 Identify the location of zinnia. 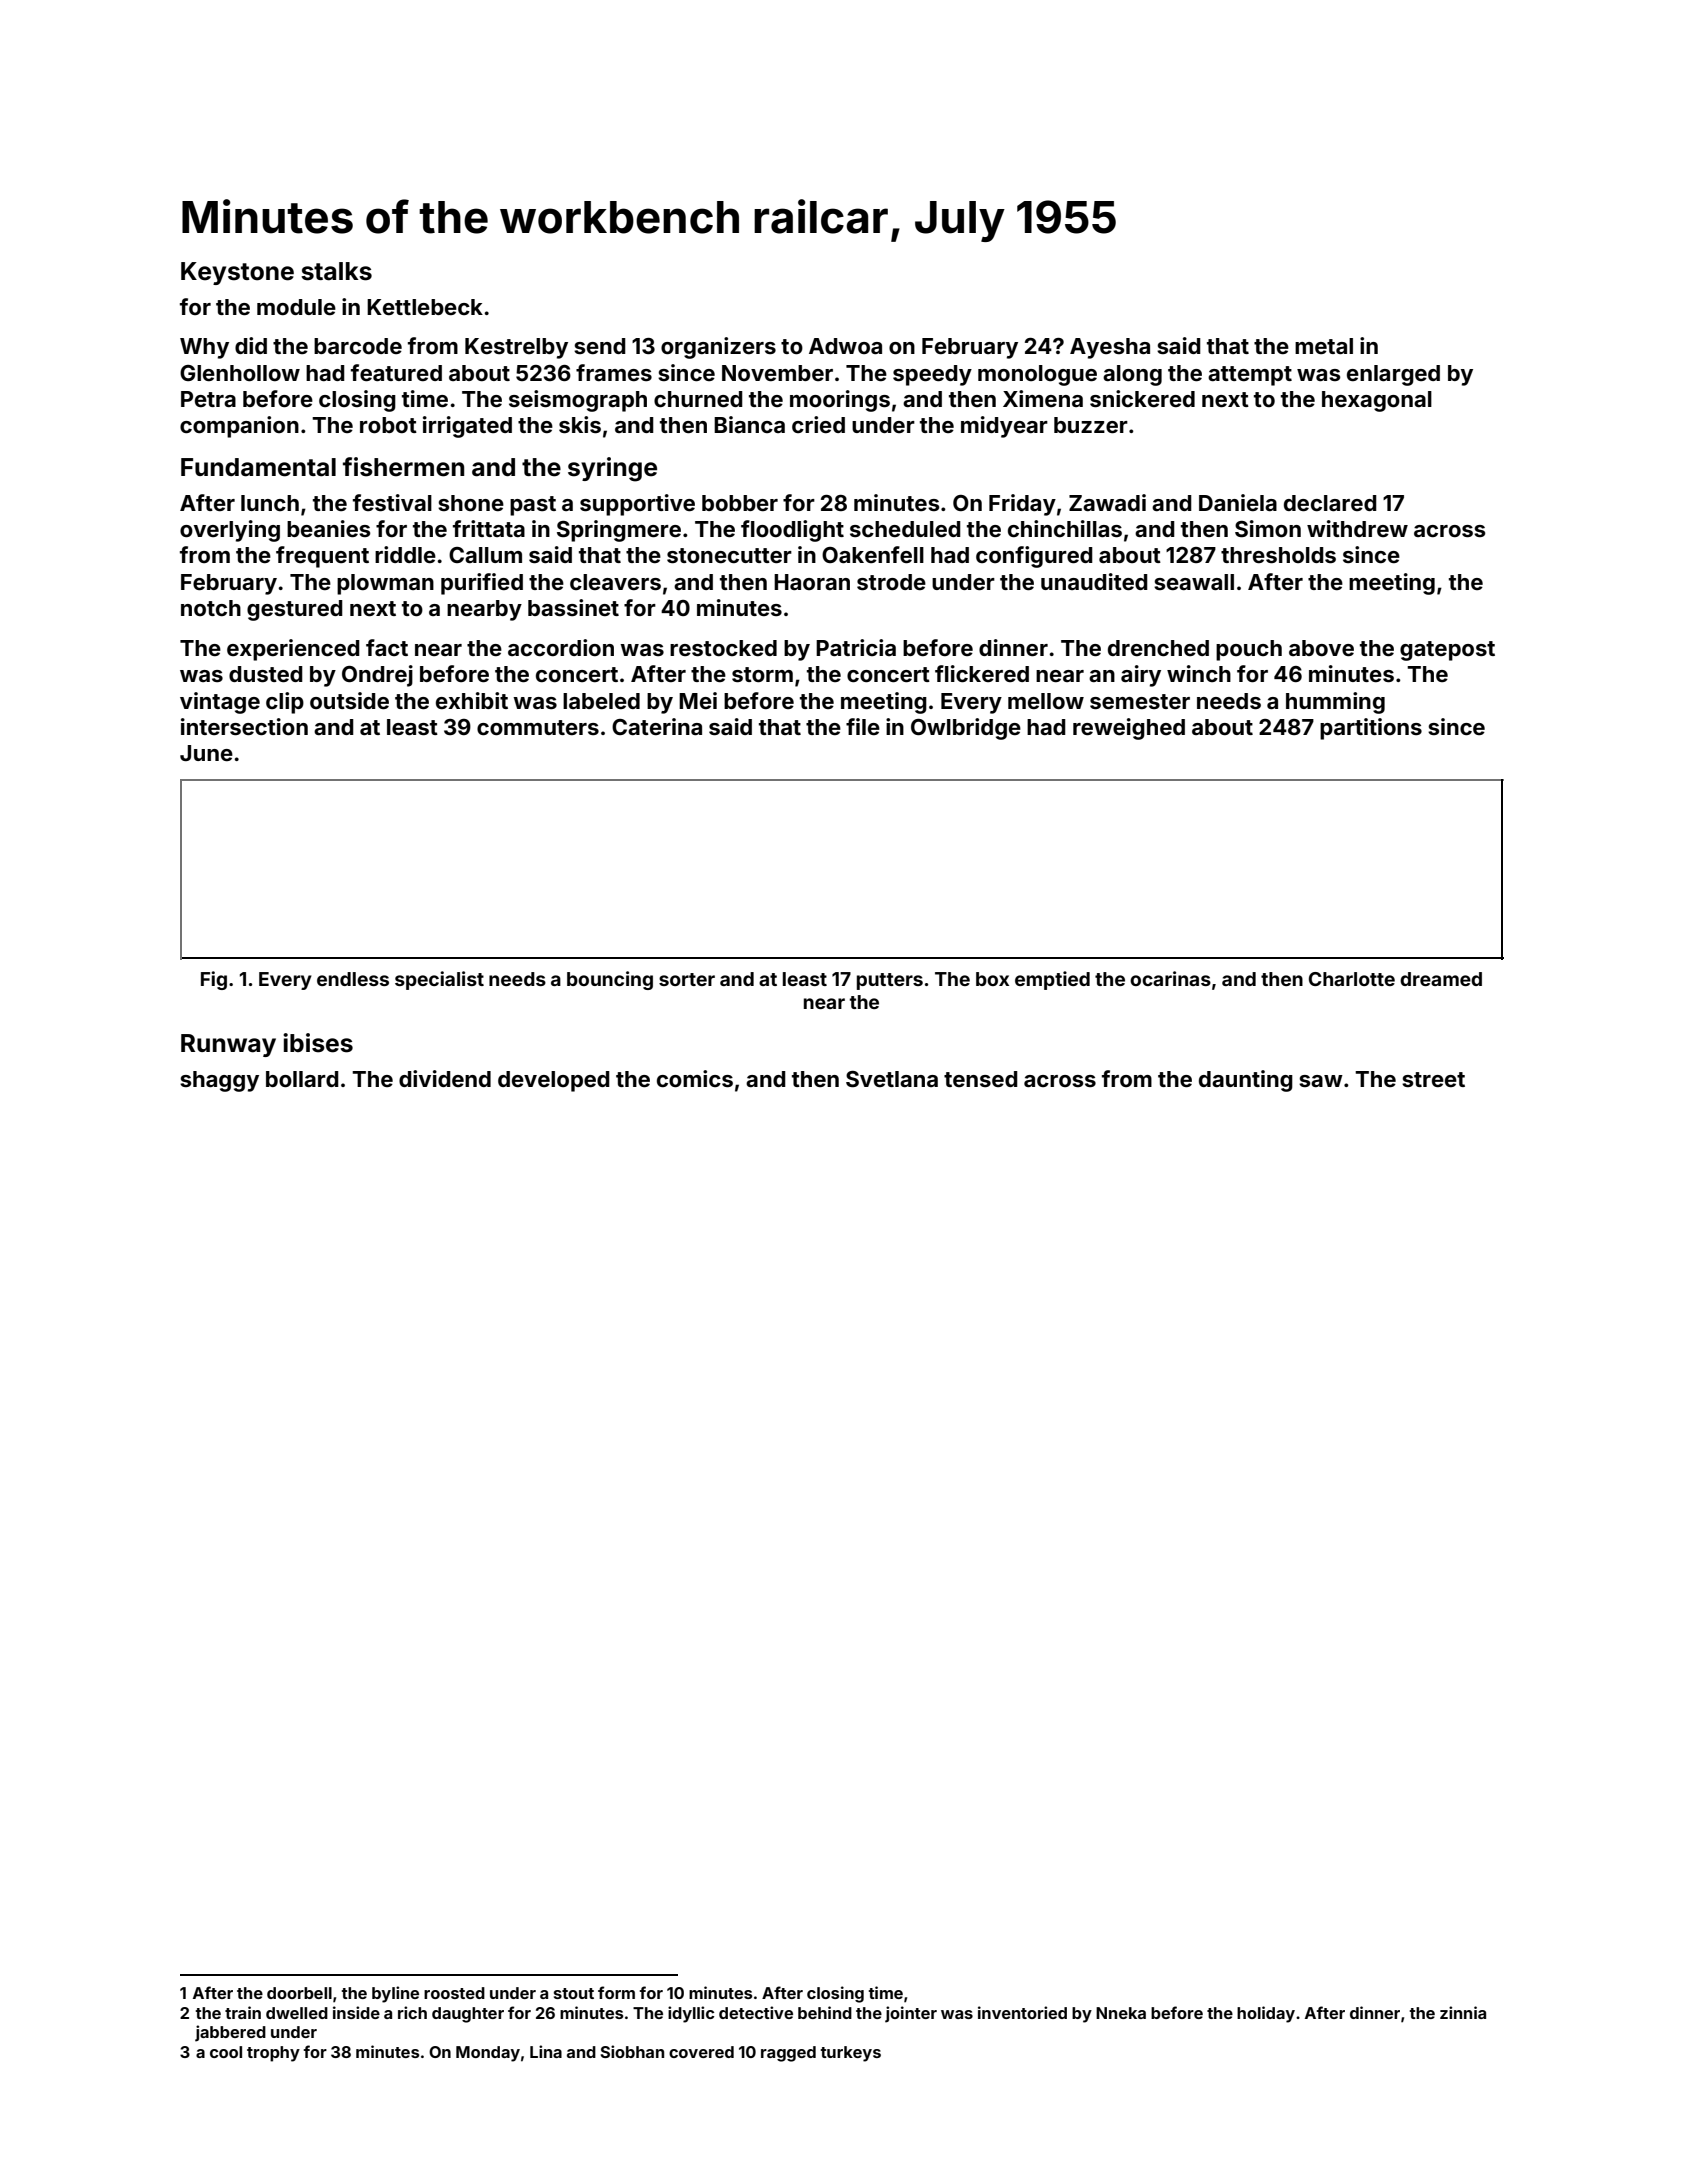
(1463, 2012).
